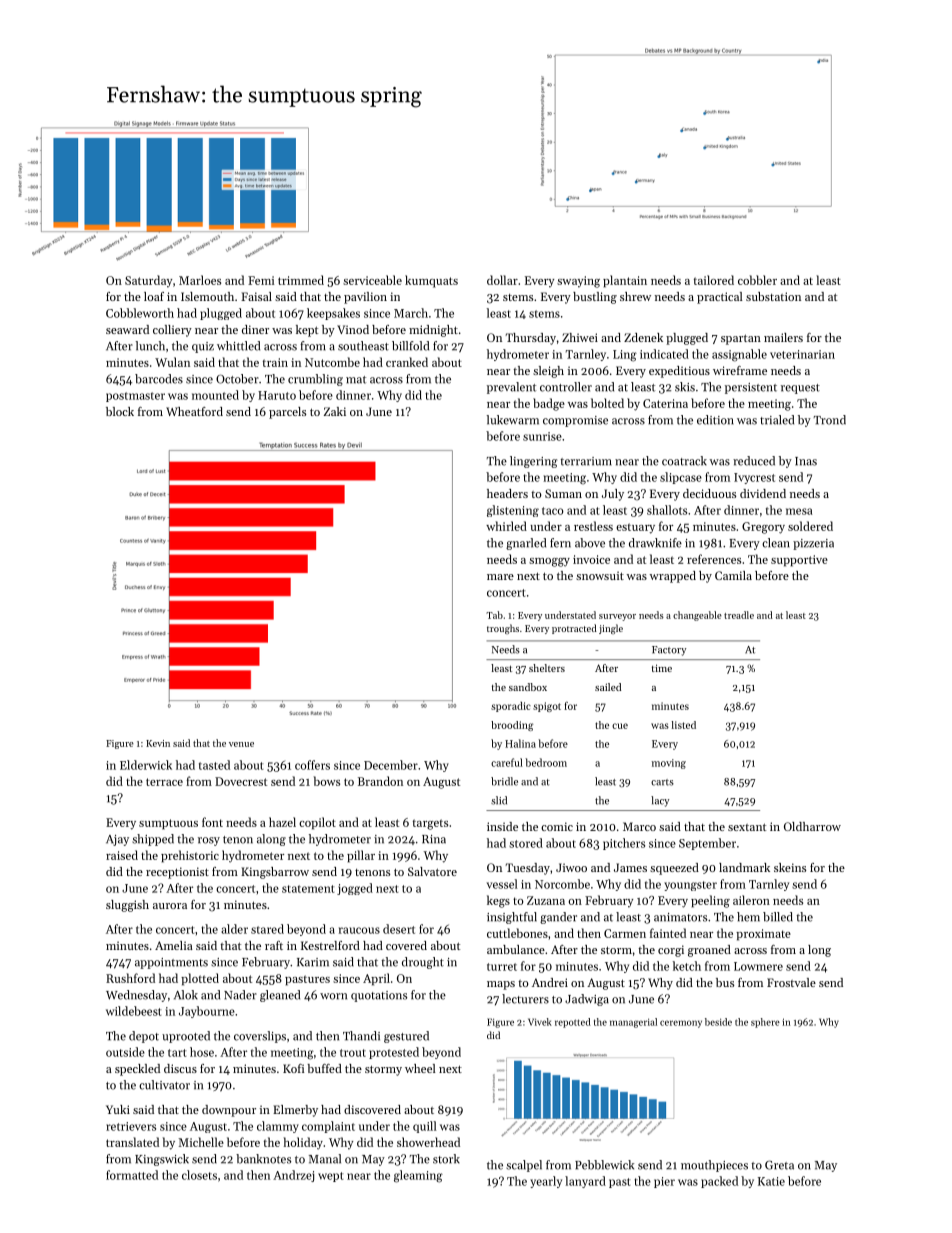 Image resolution: width=952 pixels, height=1233 pixels. I want to click on loaf, so click(154, 296).
